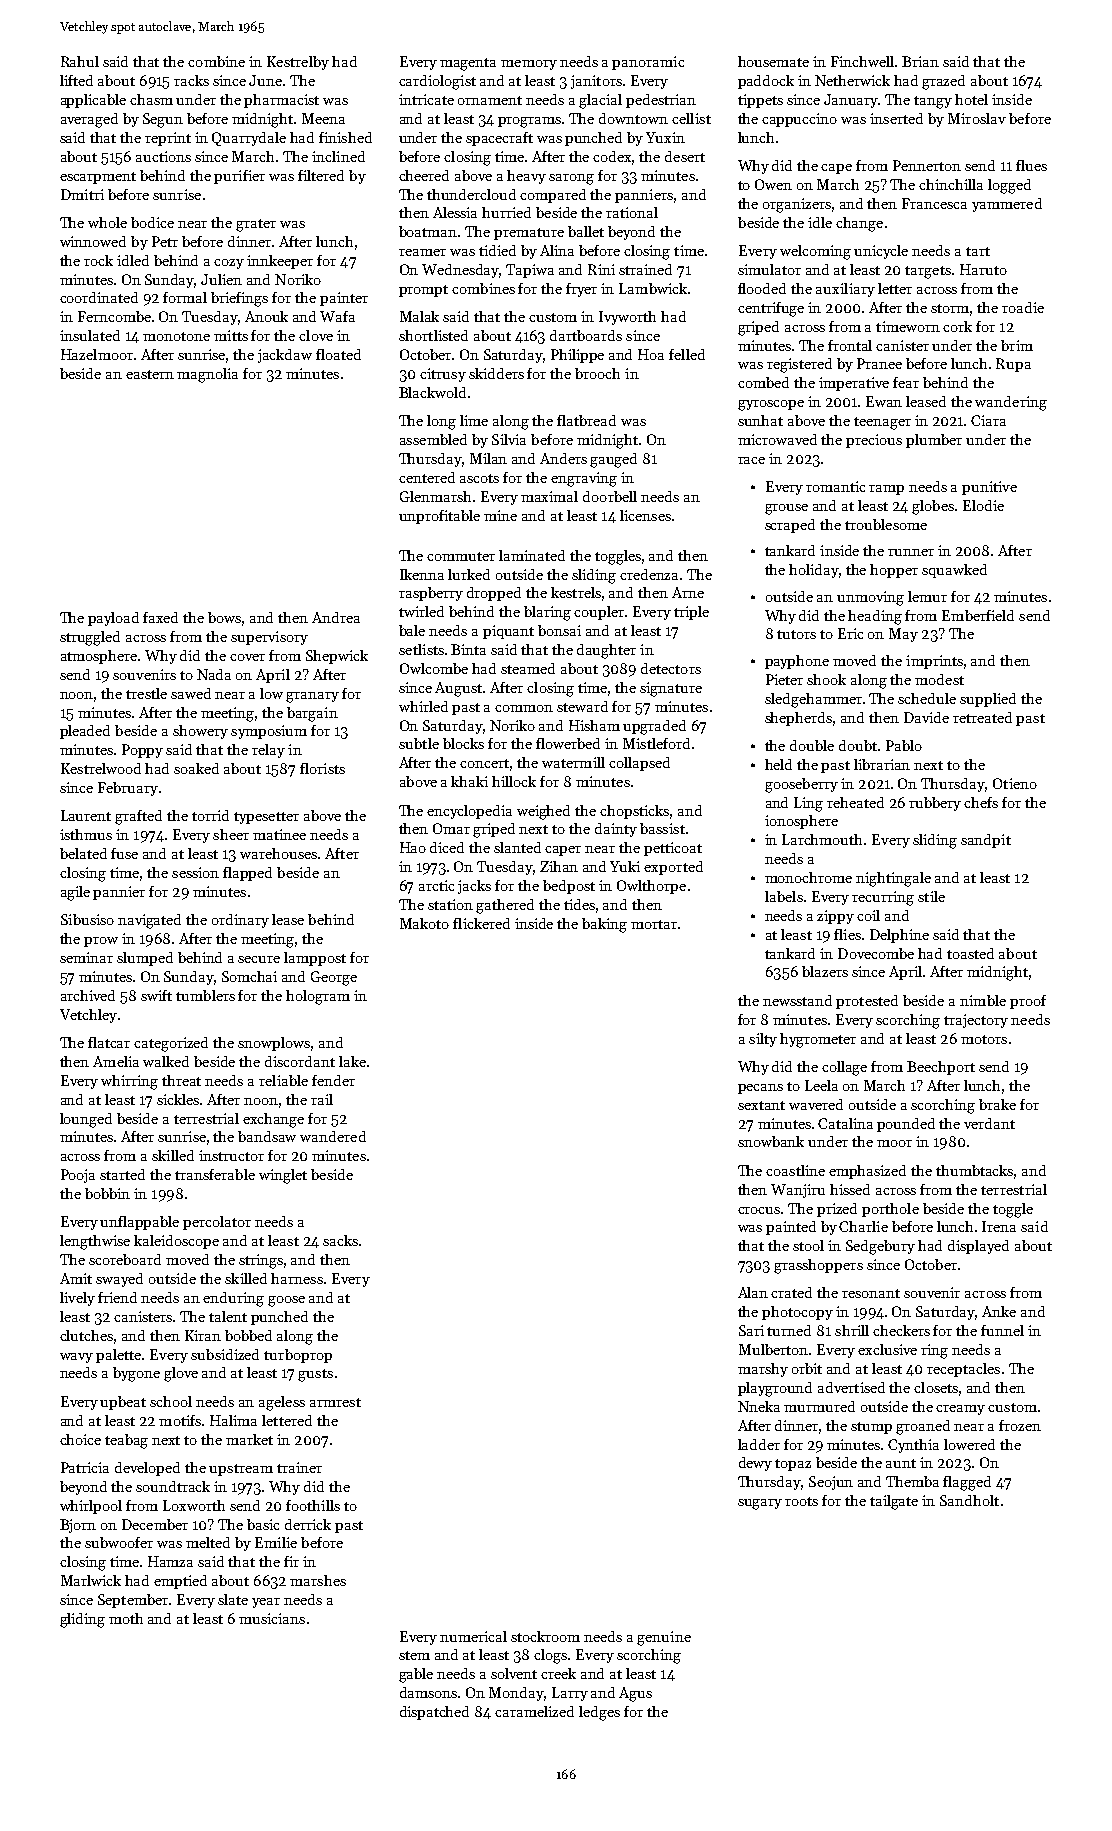 The image size is (1112, 1831). What do you see at coordinates (166, 1061) in the screenshot?
I see `walked` at bounding box center [166, 1061].
